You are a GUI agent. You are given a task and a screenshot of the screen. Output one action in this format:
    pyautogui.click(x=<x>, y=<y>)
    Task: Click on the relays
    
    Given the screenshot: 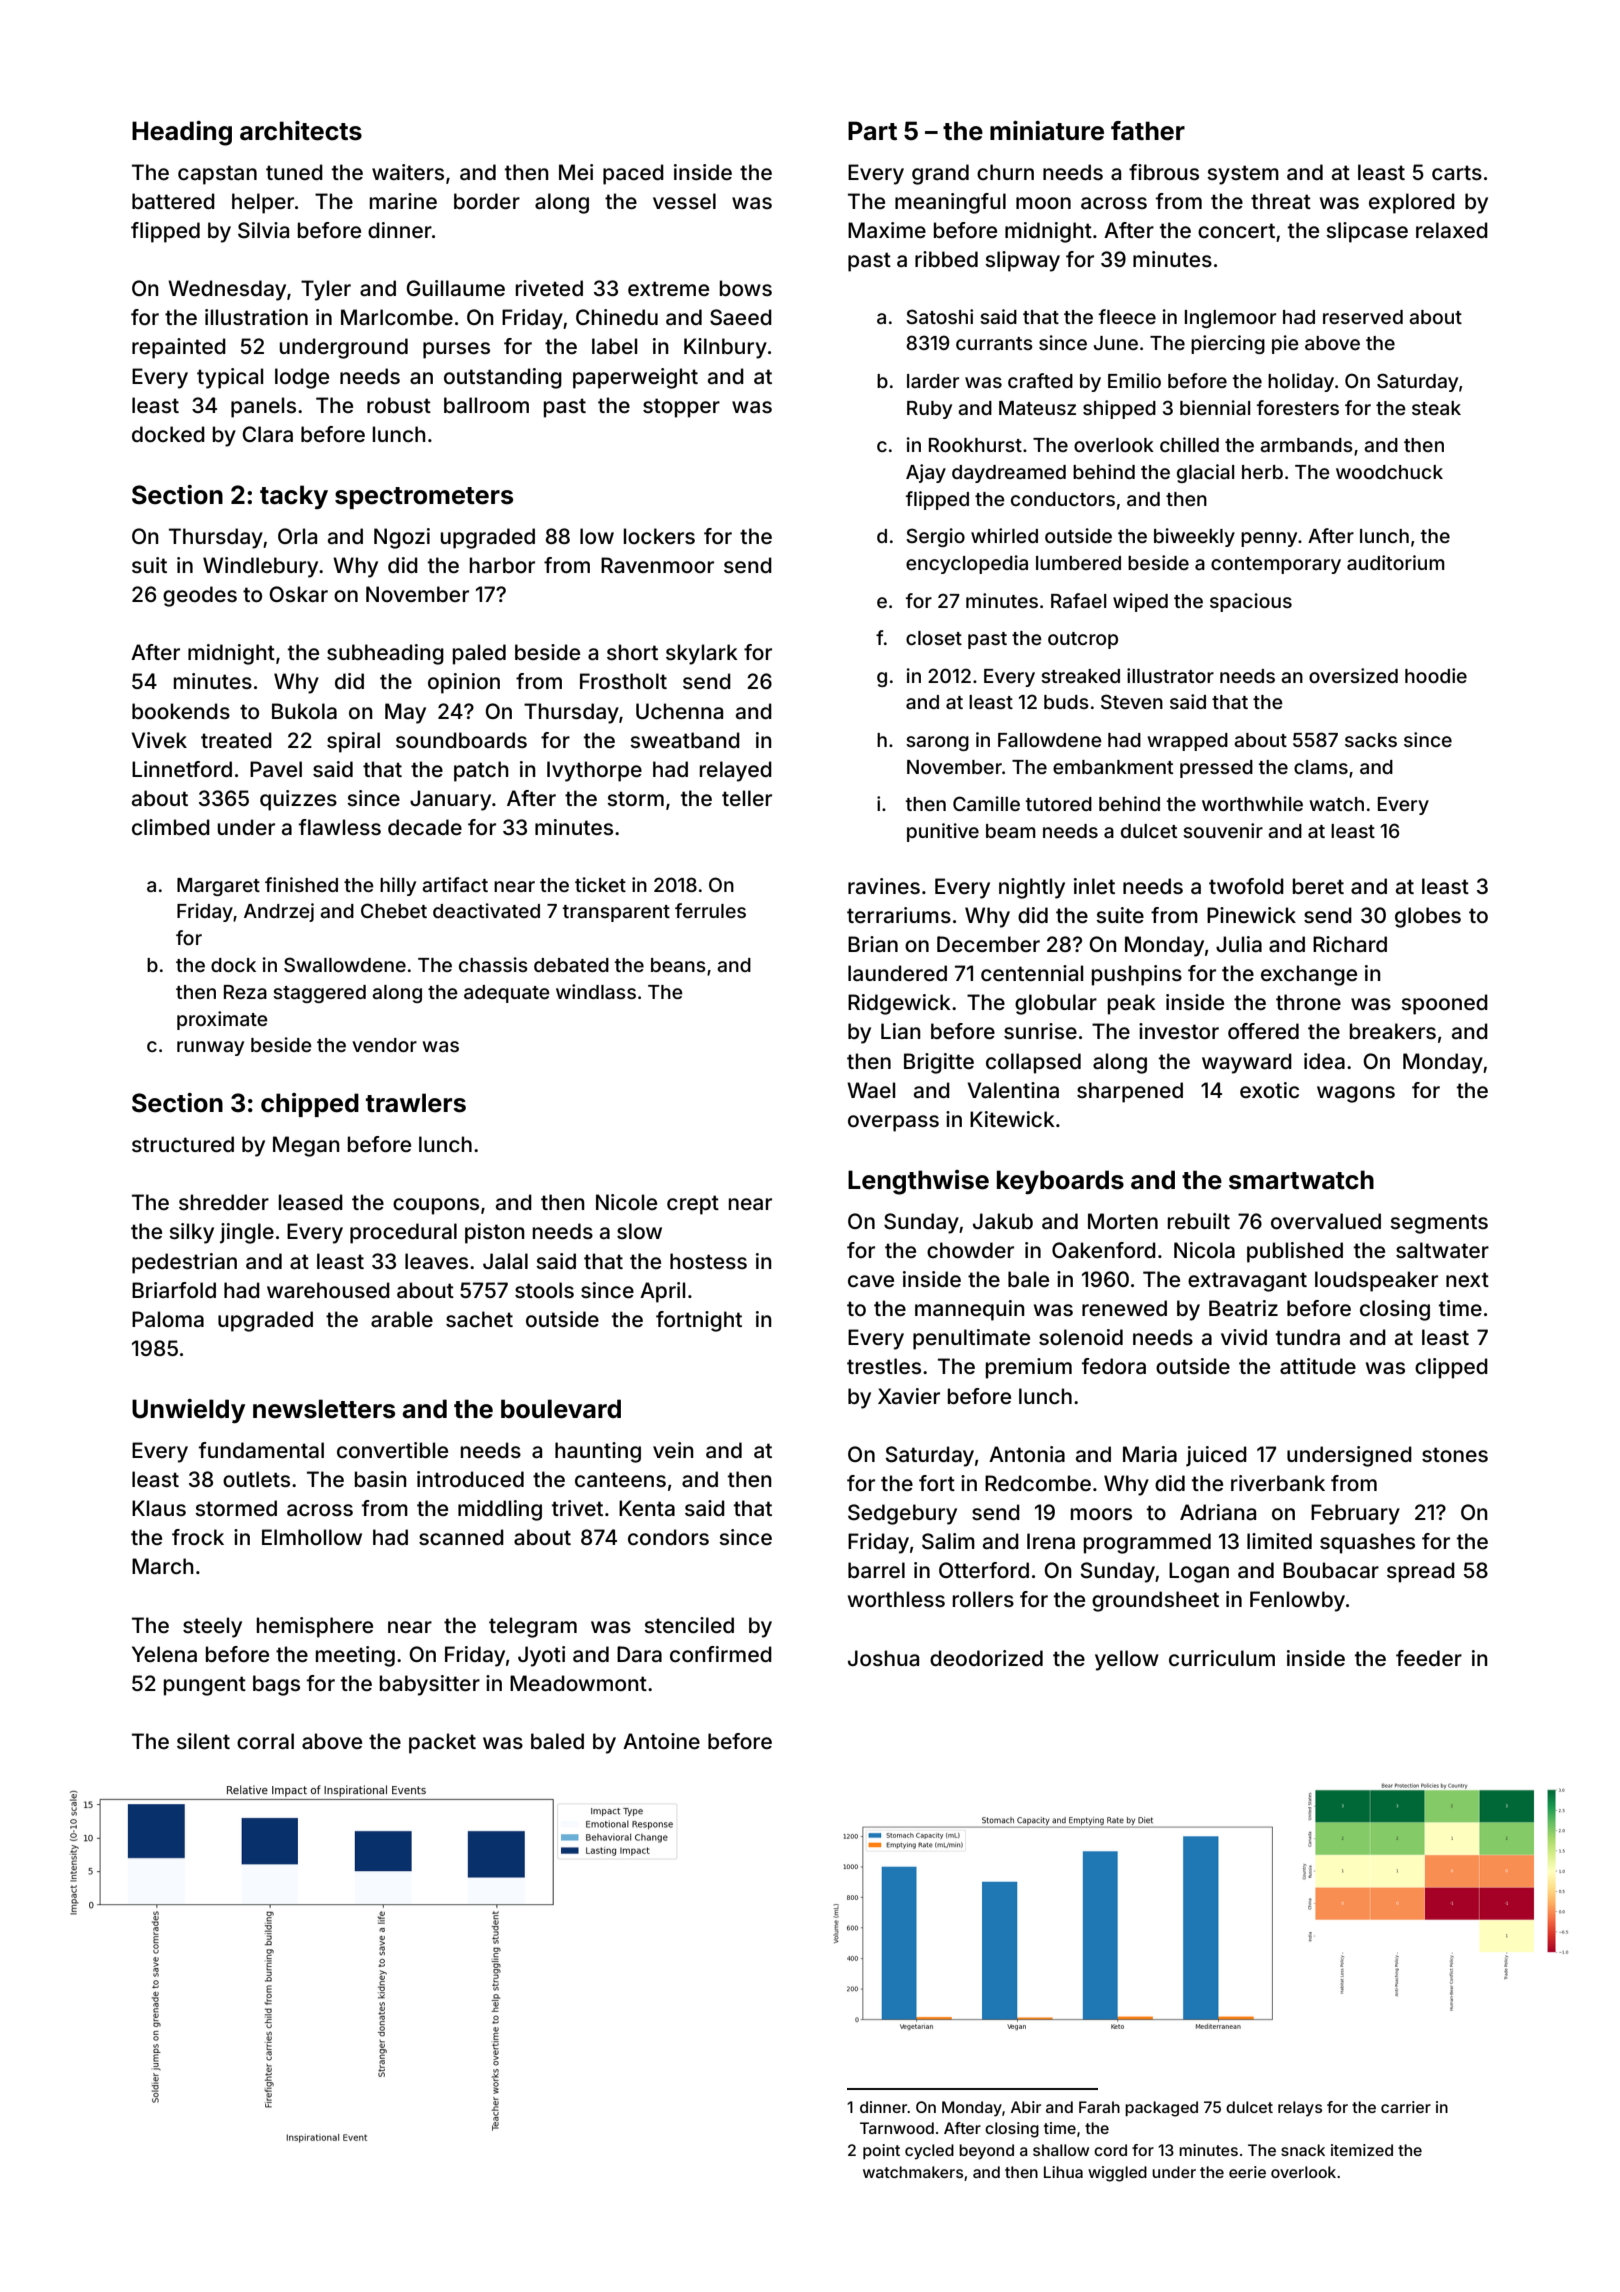 What is the action you would take?
    pyautogui.click(x=1300, y=2109)
